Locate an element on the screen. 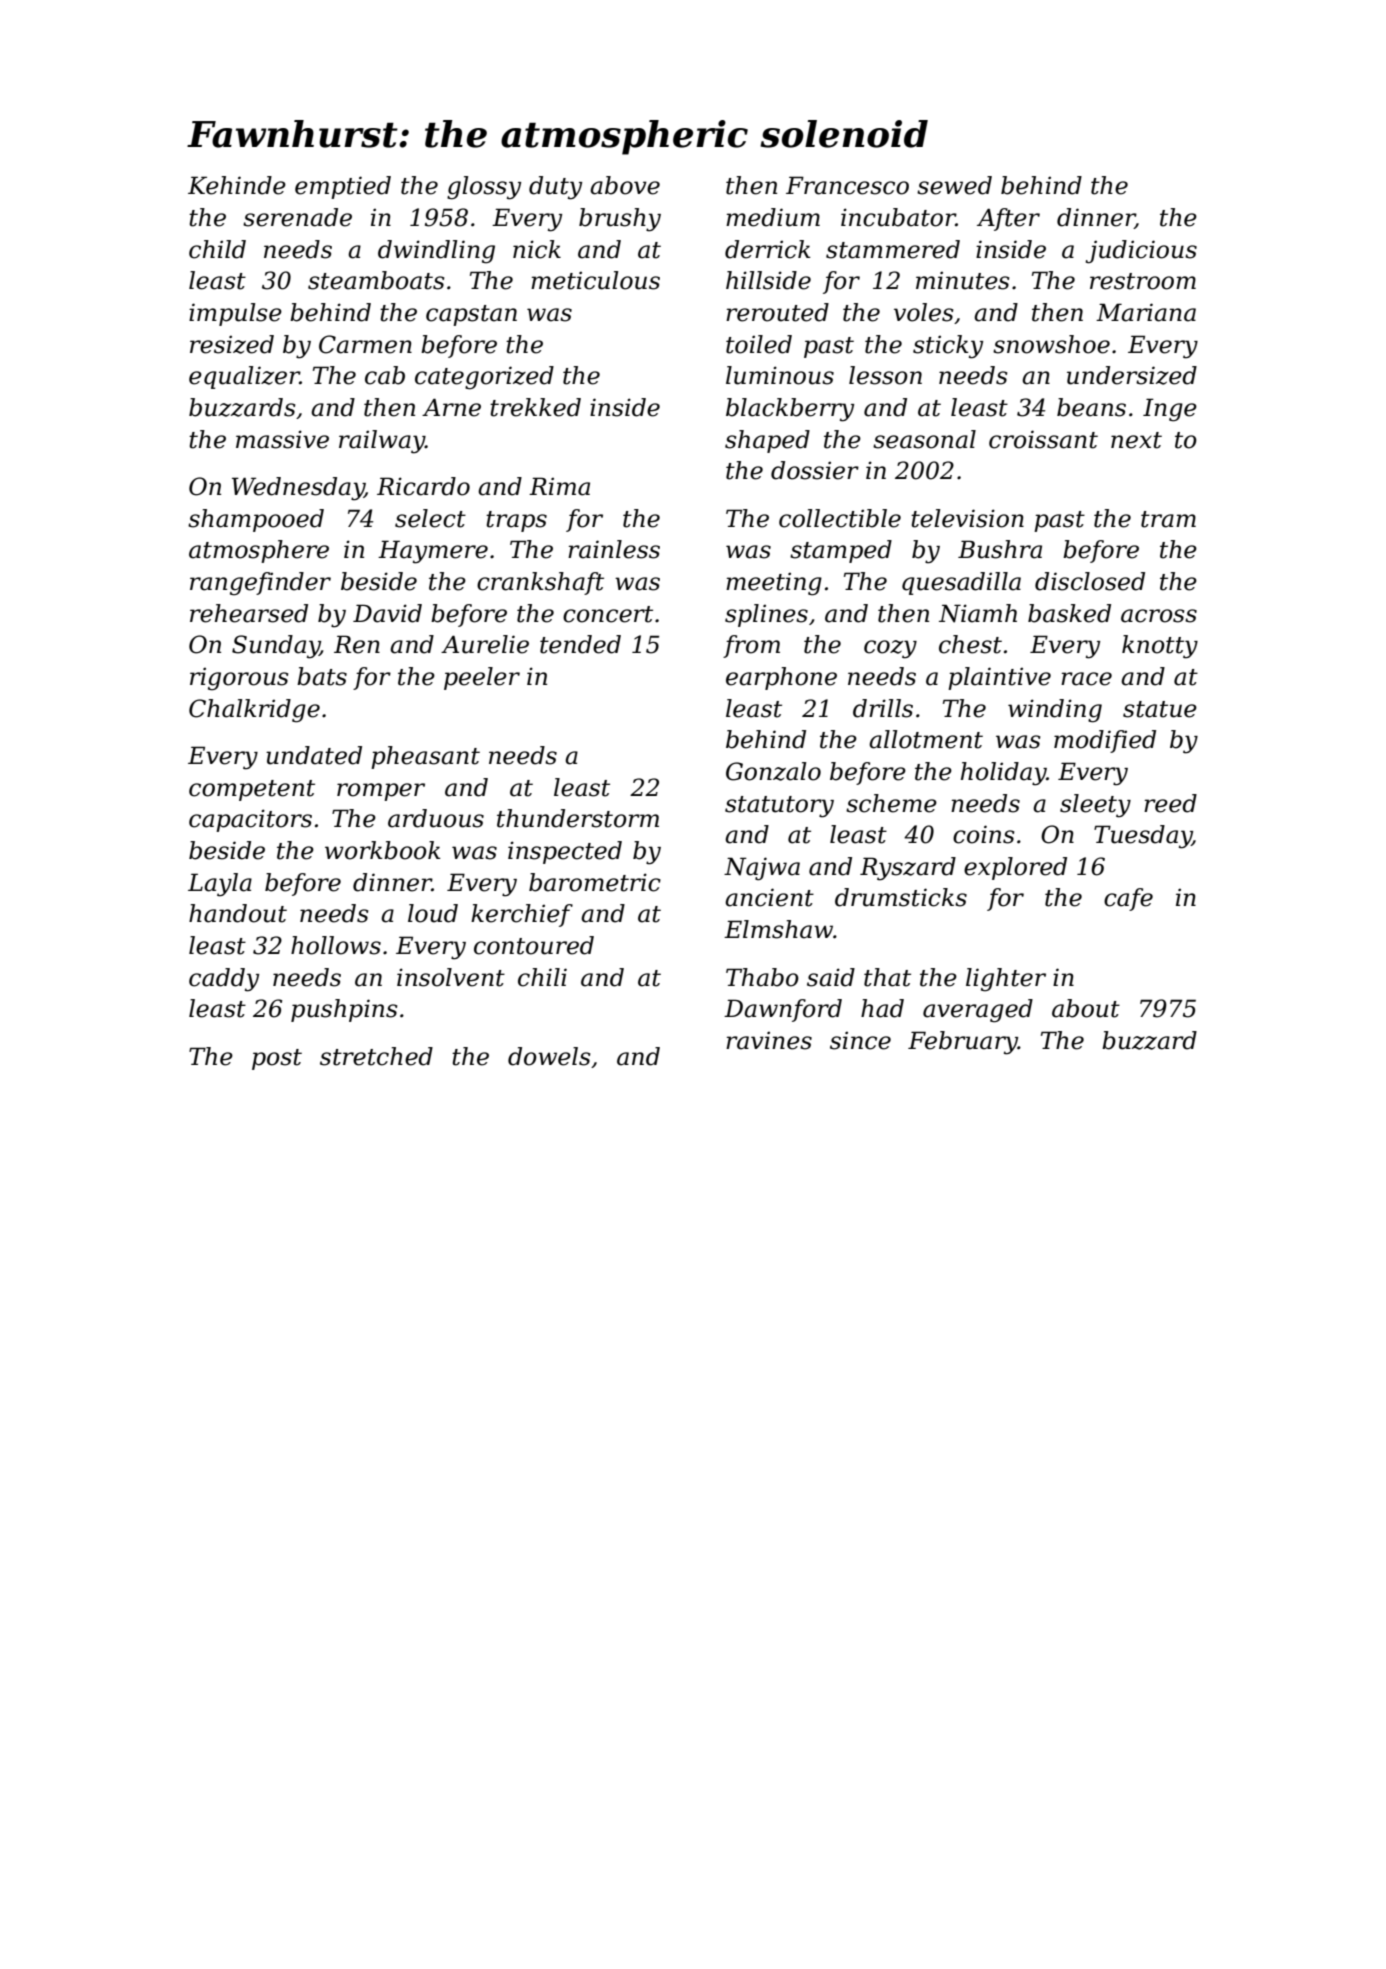 The height and width of the screenshot is (1969, 1386). meticulous is located at coordinates (595, 280).
